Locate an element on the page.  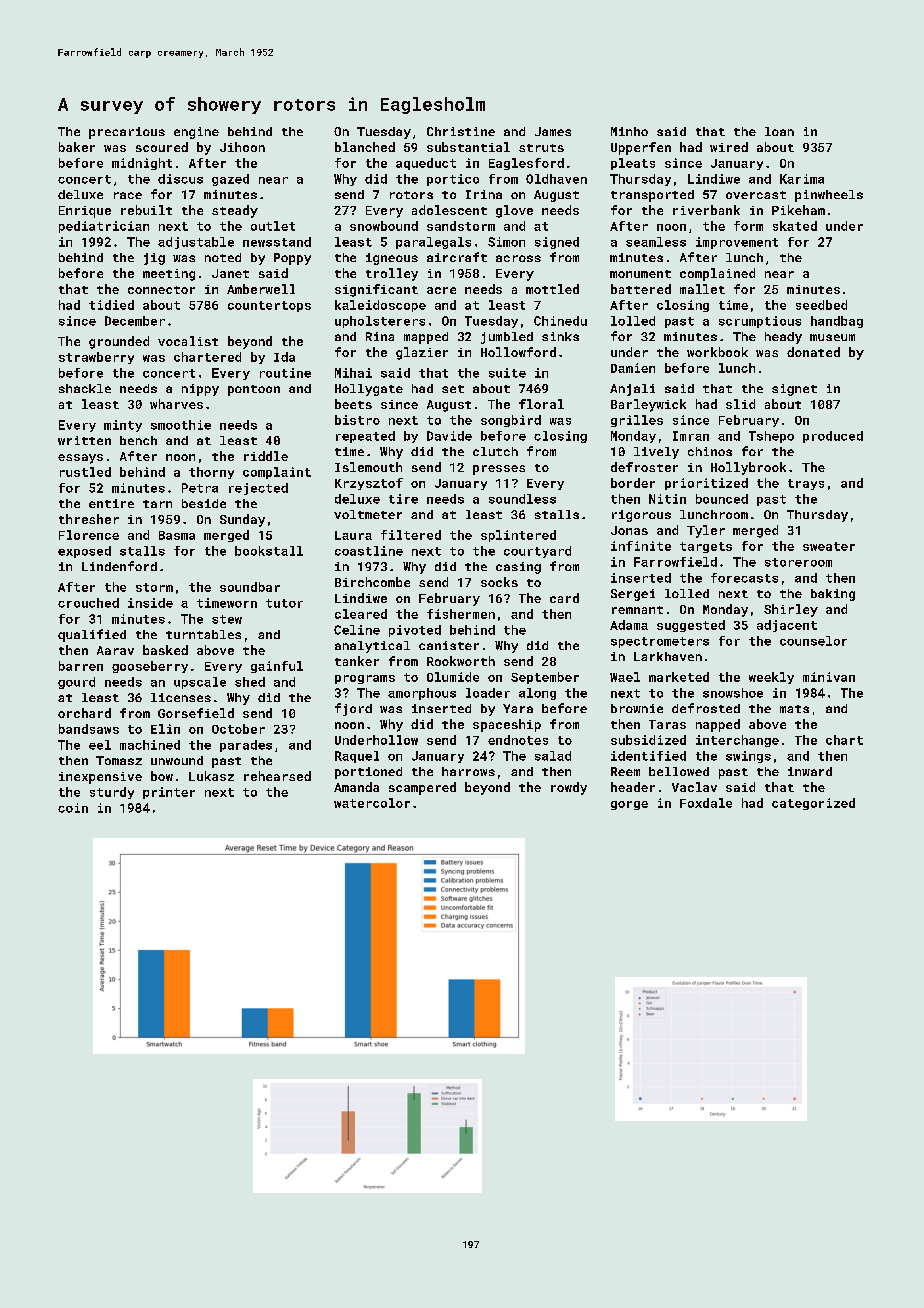
loan is located at coordinates (779, 131).
